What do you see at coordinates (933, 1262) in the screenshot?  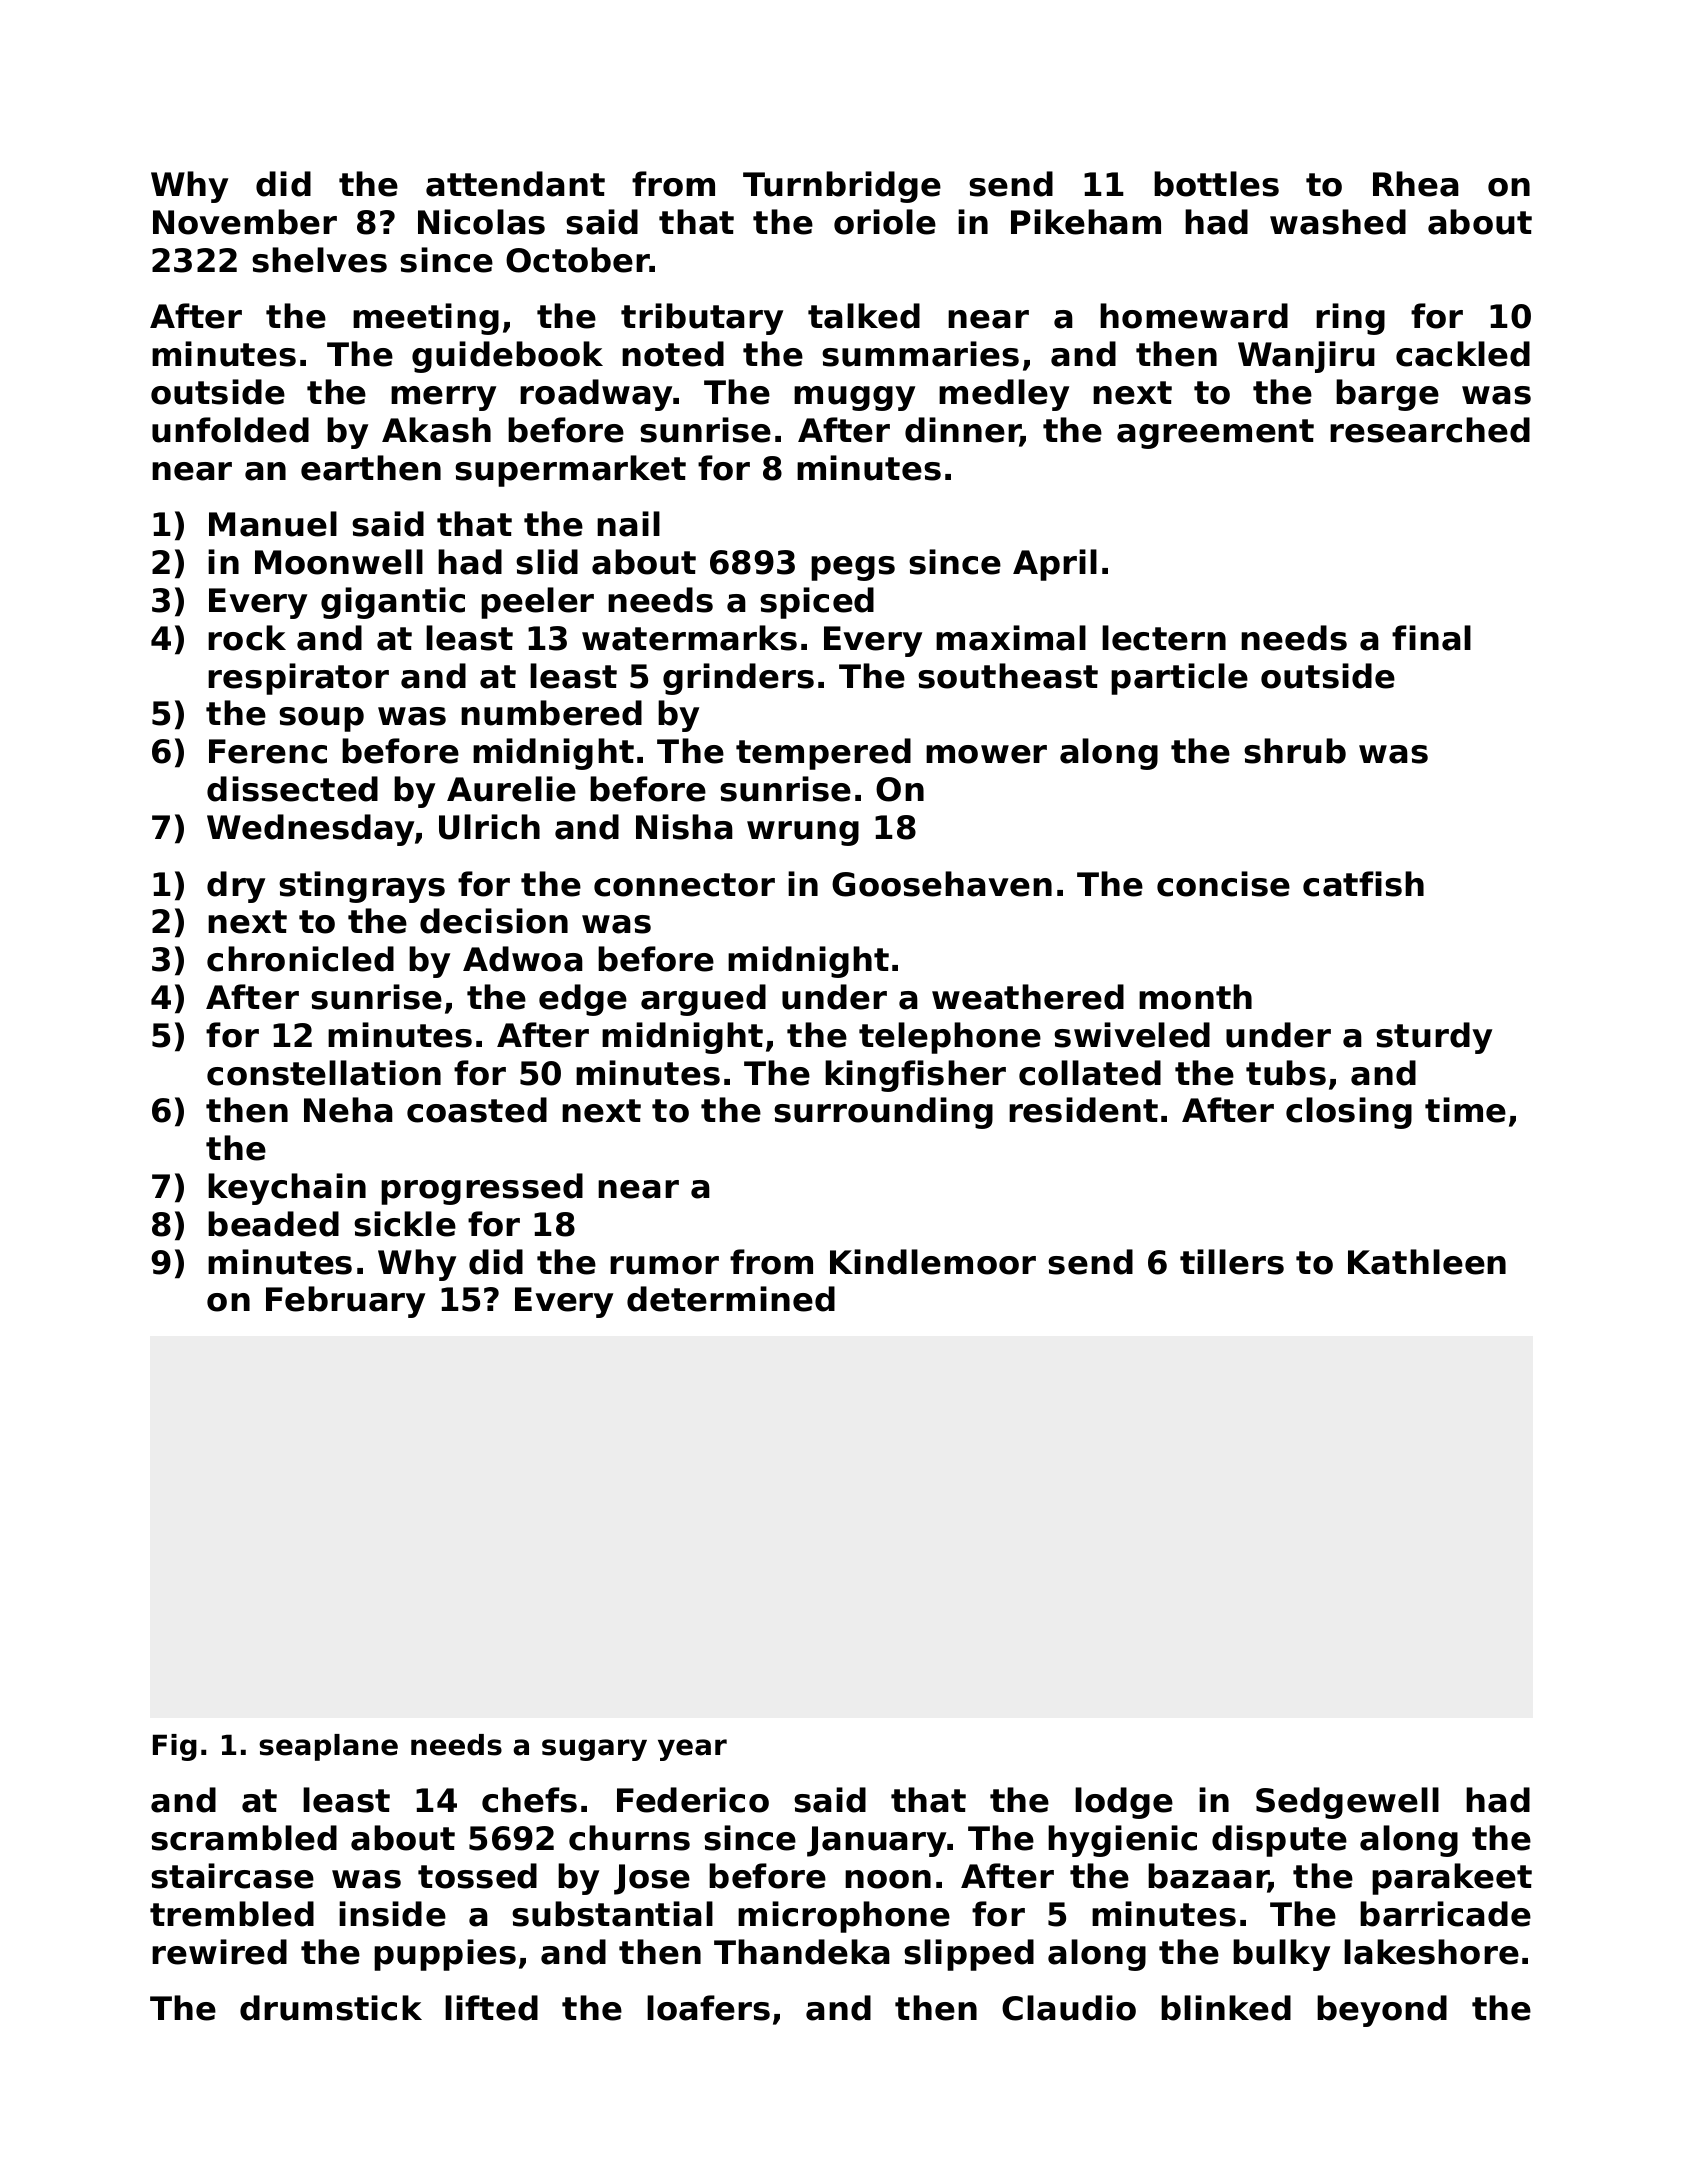 I see `Kindlemoor` at bounding box center [933, 1262].
